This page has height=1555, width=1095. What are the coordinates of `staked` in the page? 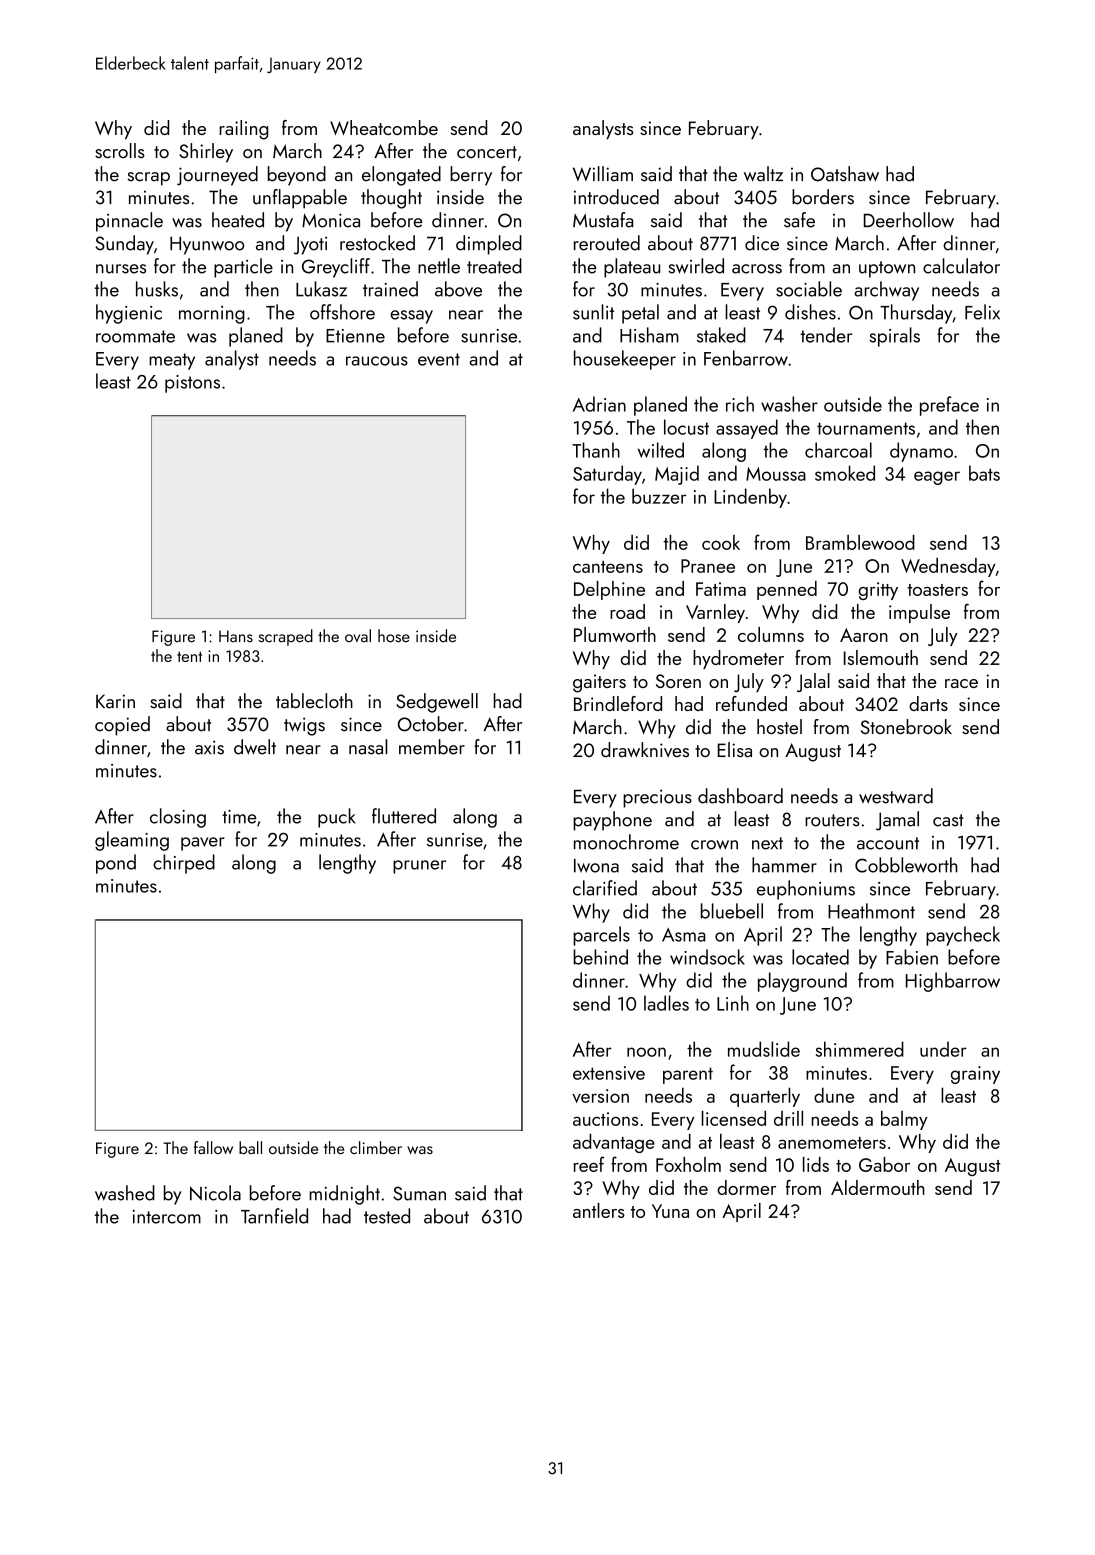 It's located at (721, 335).
